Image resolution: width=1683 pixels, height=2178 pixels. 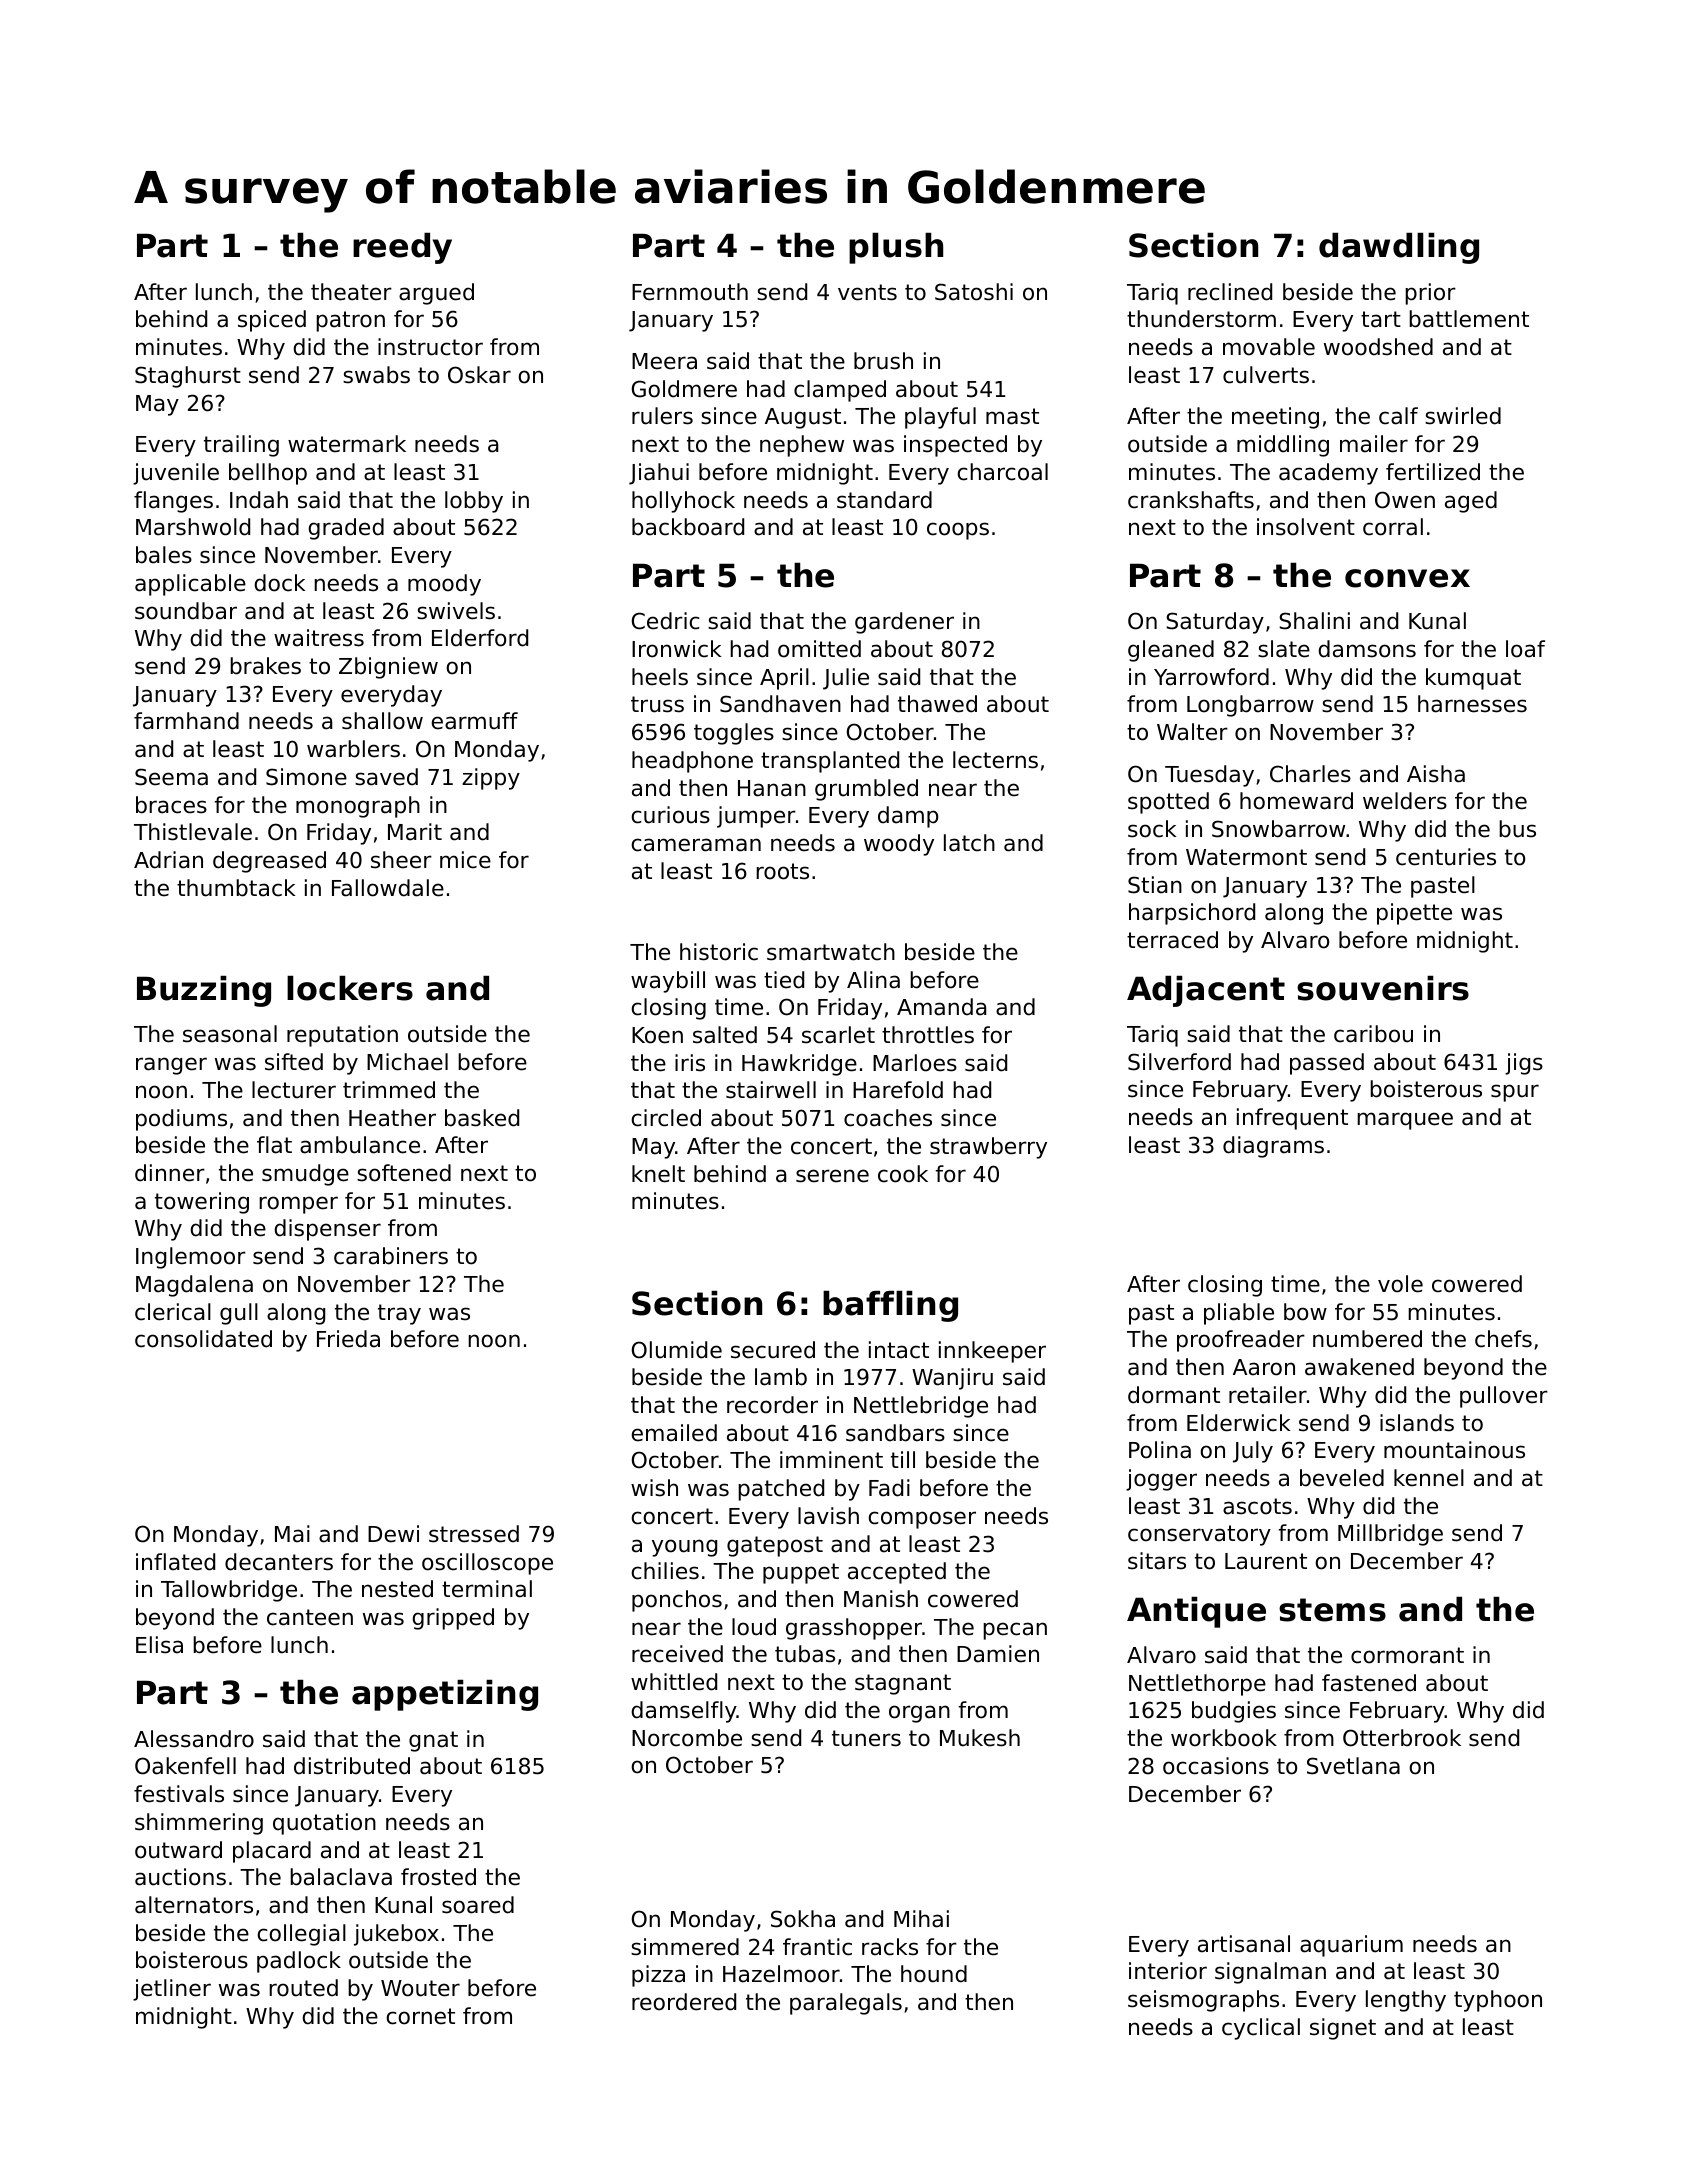 What do you see at coordinates (674, 1433) in the screenshot?
I see `emailed` at bounding box center [674, 1433].
